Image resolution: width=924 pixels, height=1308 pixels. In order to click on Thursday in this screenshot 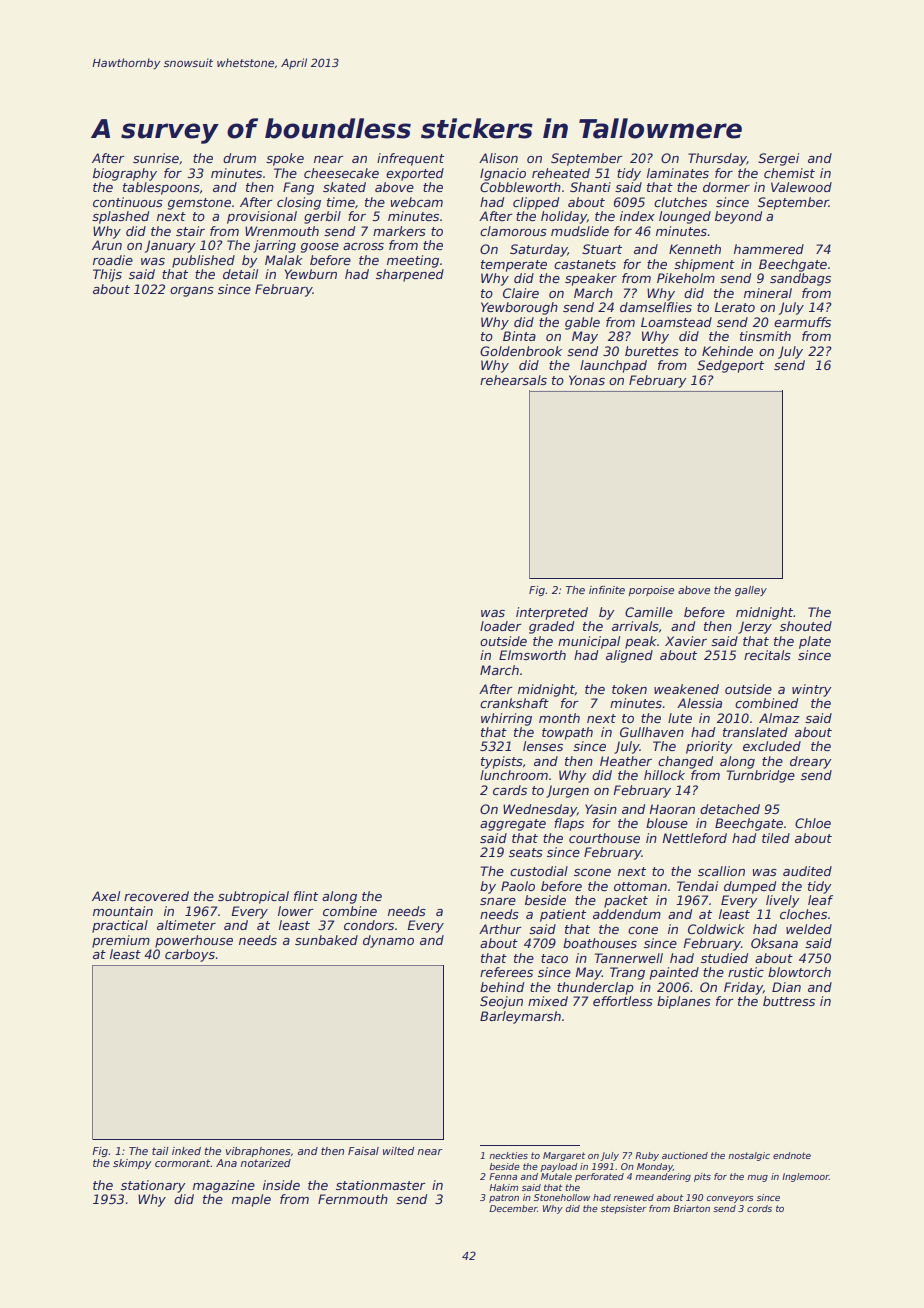, I will do `click(717, 159)`.
